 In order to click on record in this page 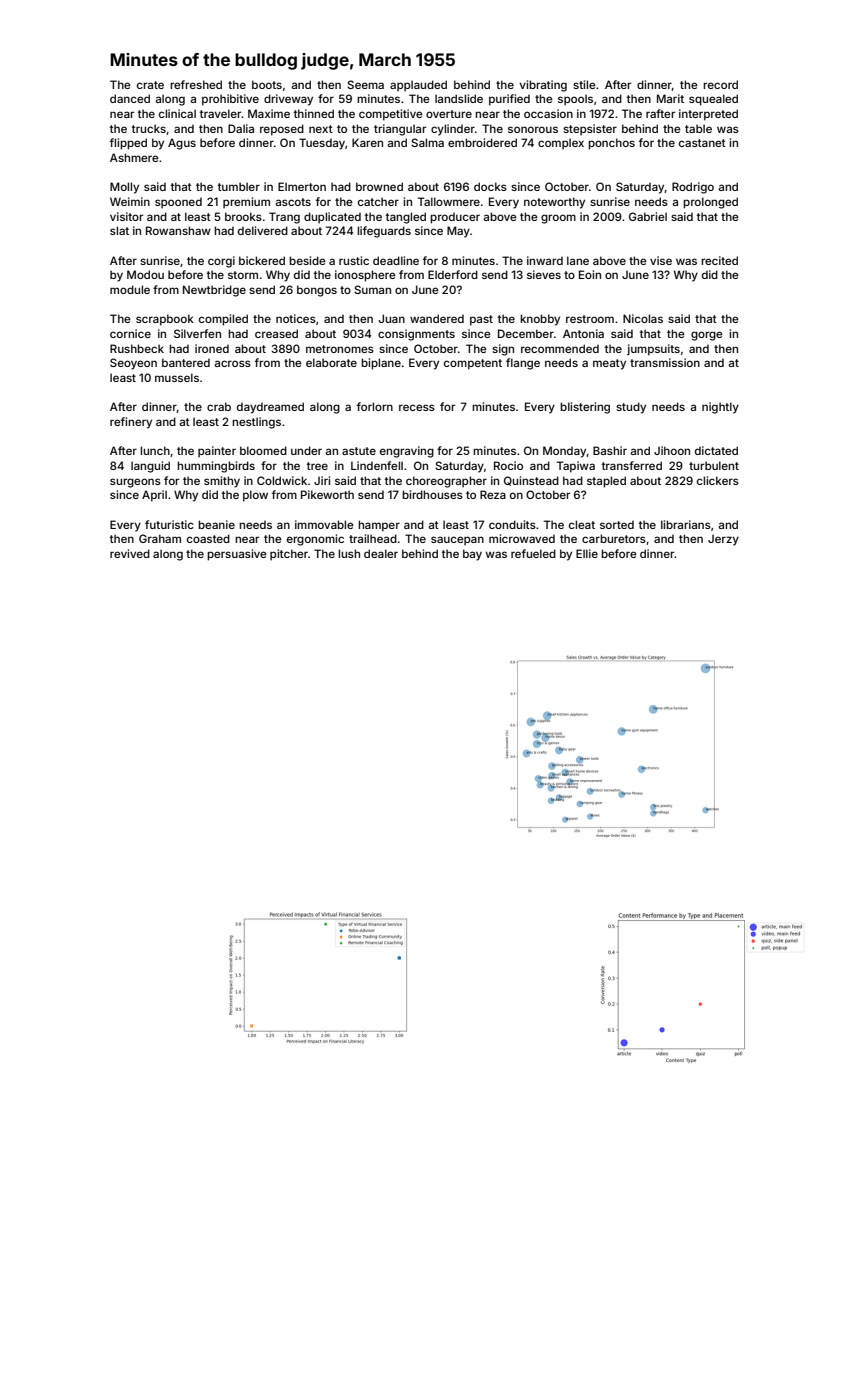, I will do `click(720, 84)`.
